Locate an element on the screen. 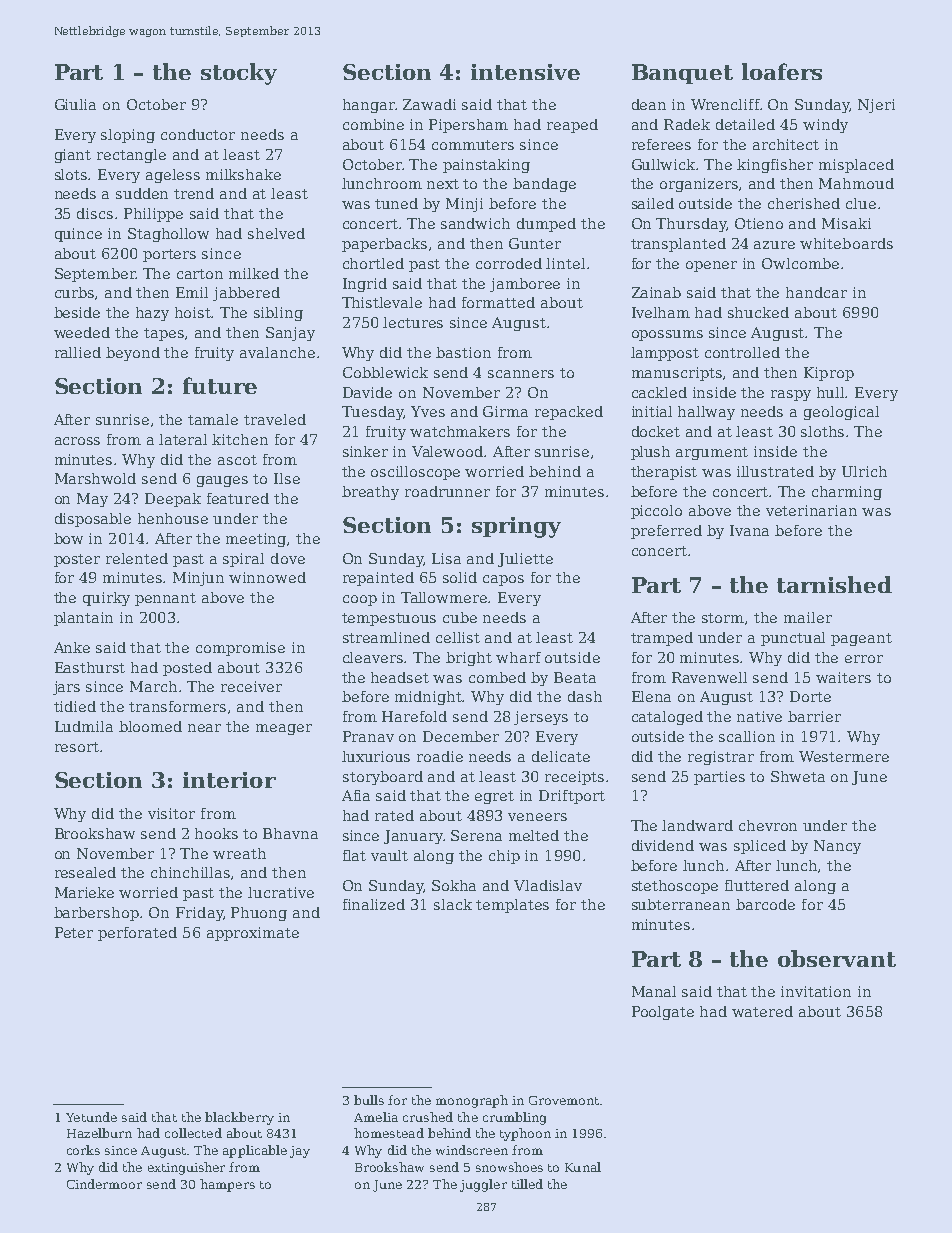 The width and height of the screenshot is (952, 1233). therapist is located at coordinates (664, 473).
